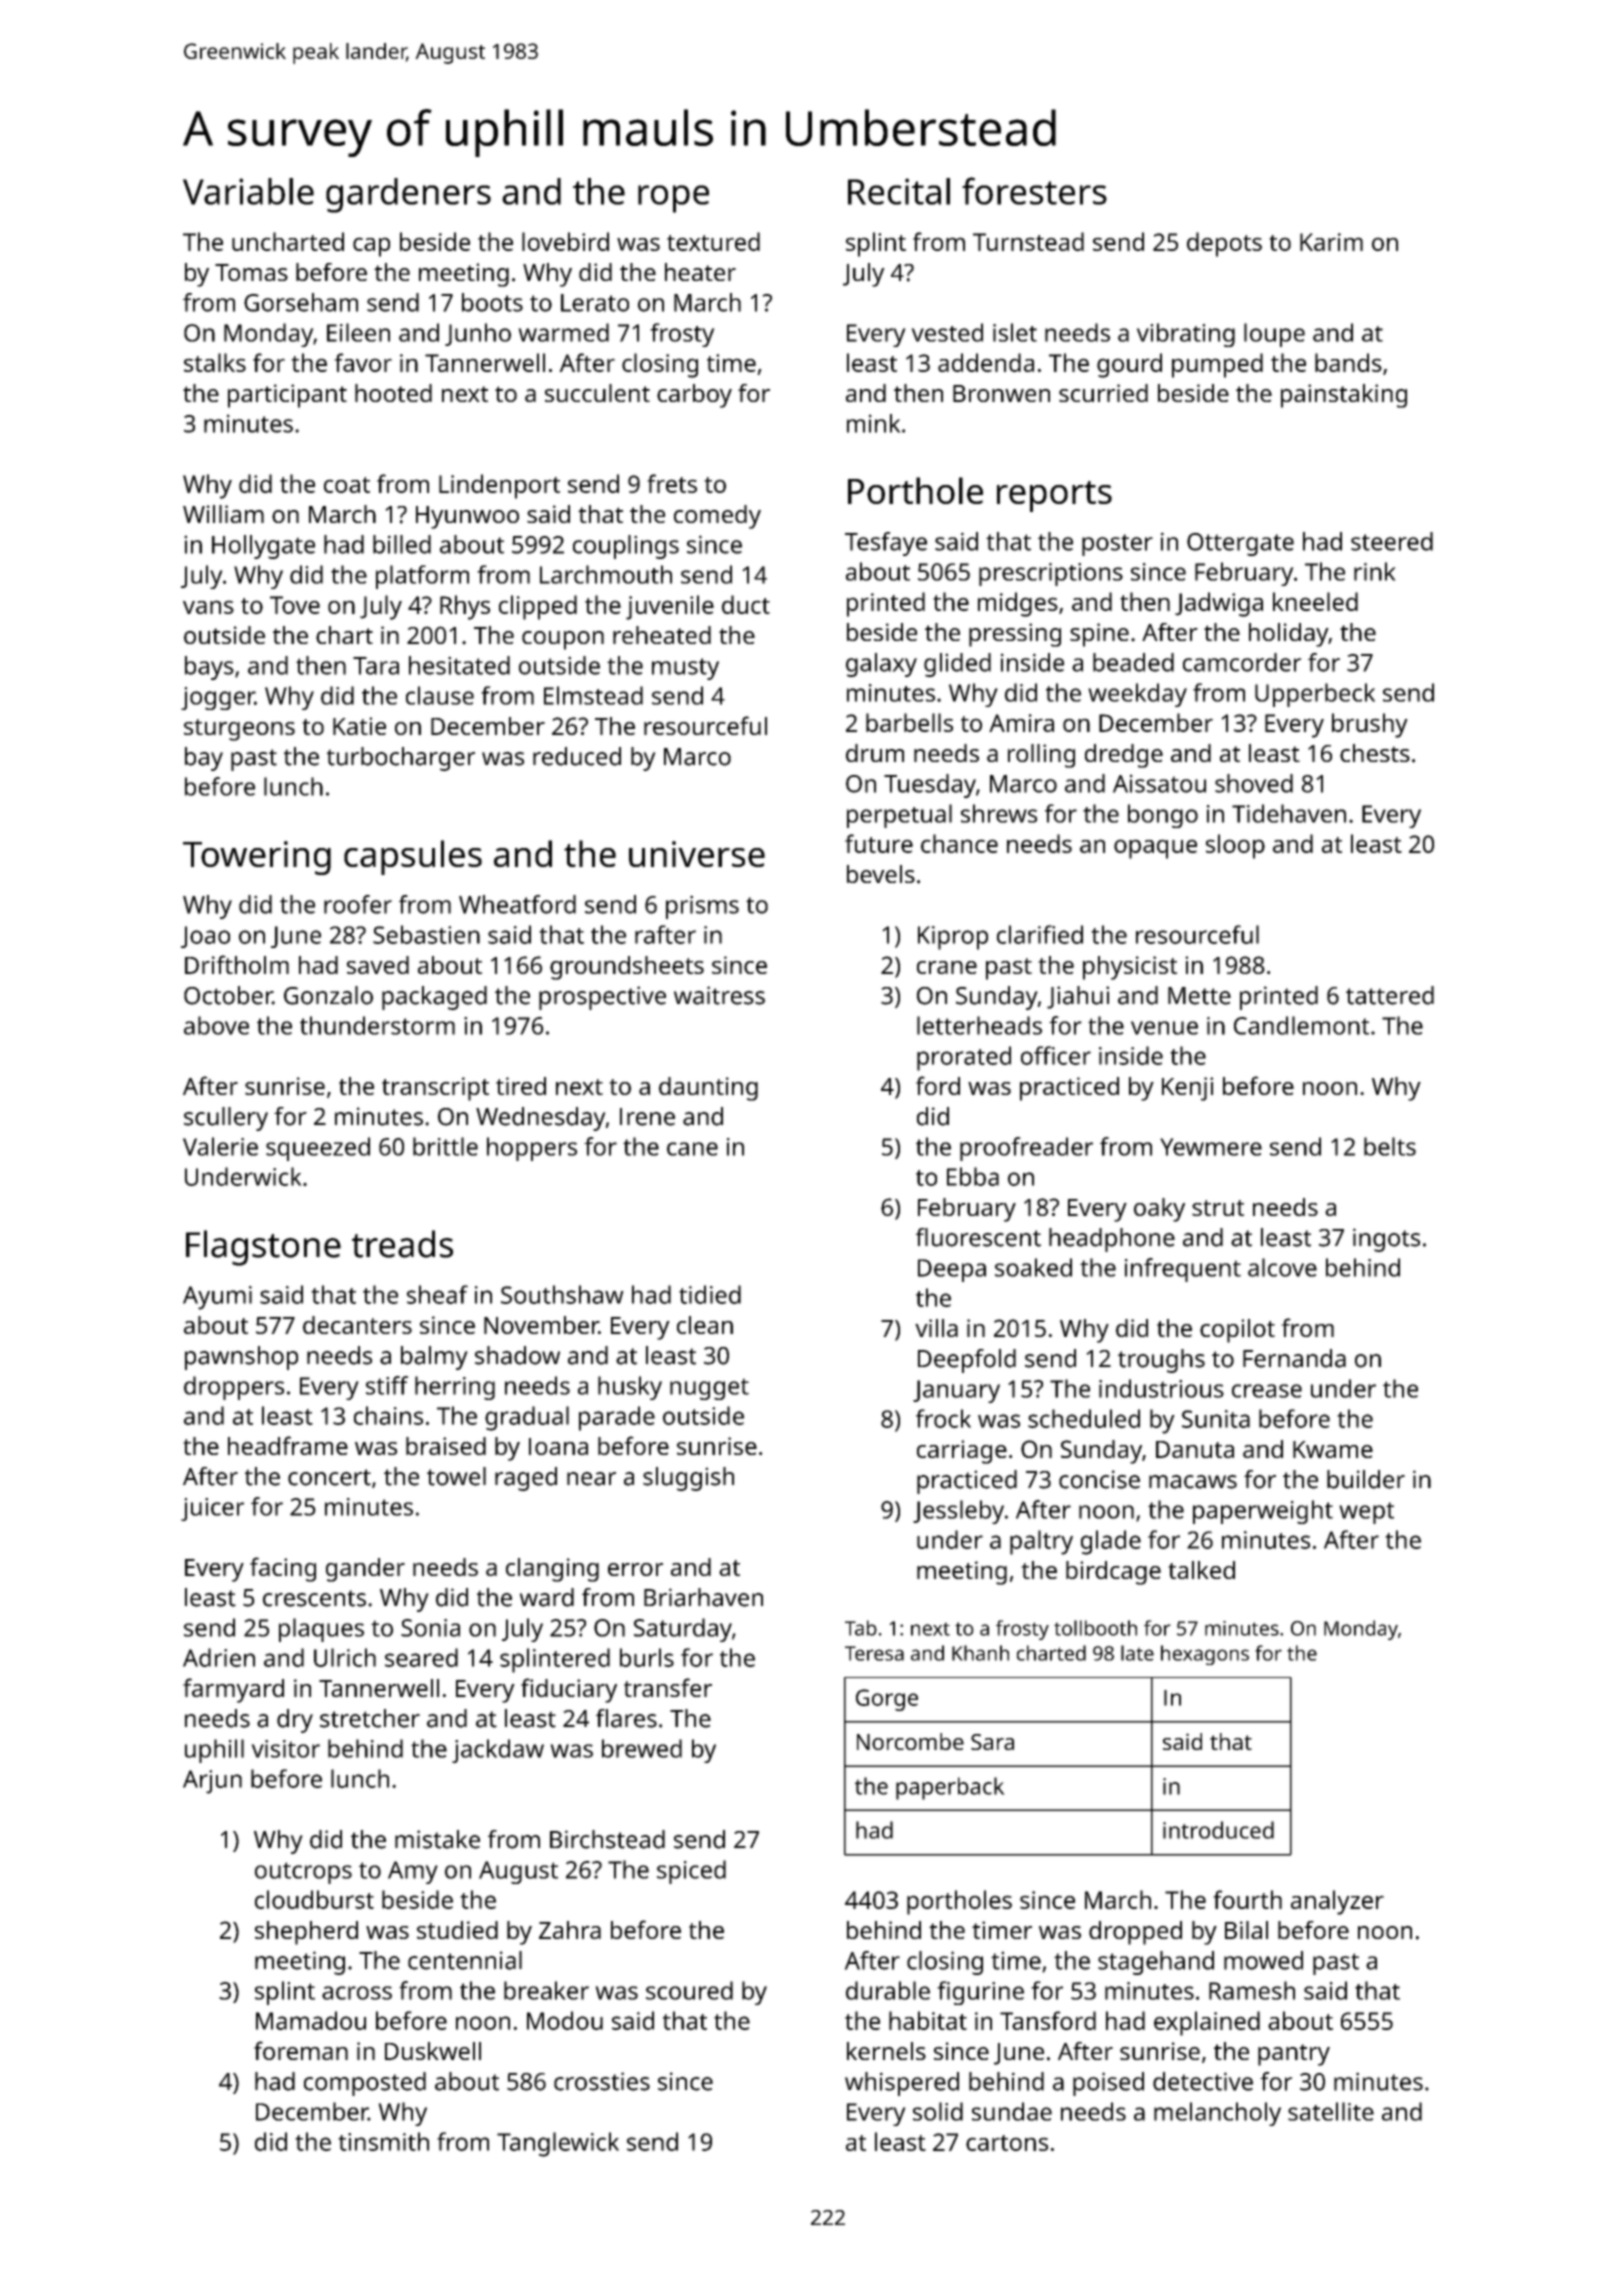 The height and width of the screenshot is (2292, 1620). I want to click on Upperbeck, so click(1315, 695).
